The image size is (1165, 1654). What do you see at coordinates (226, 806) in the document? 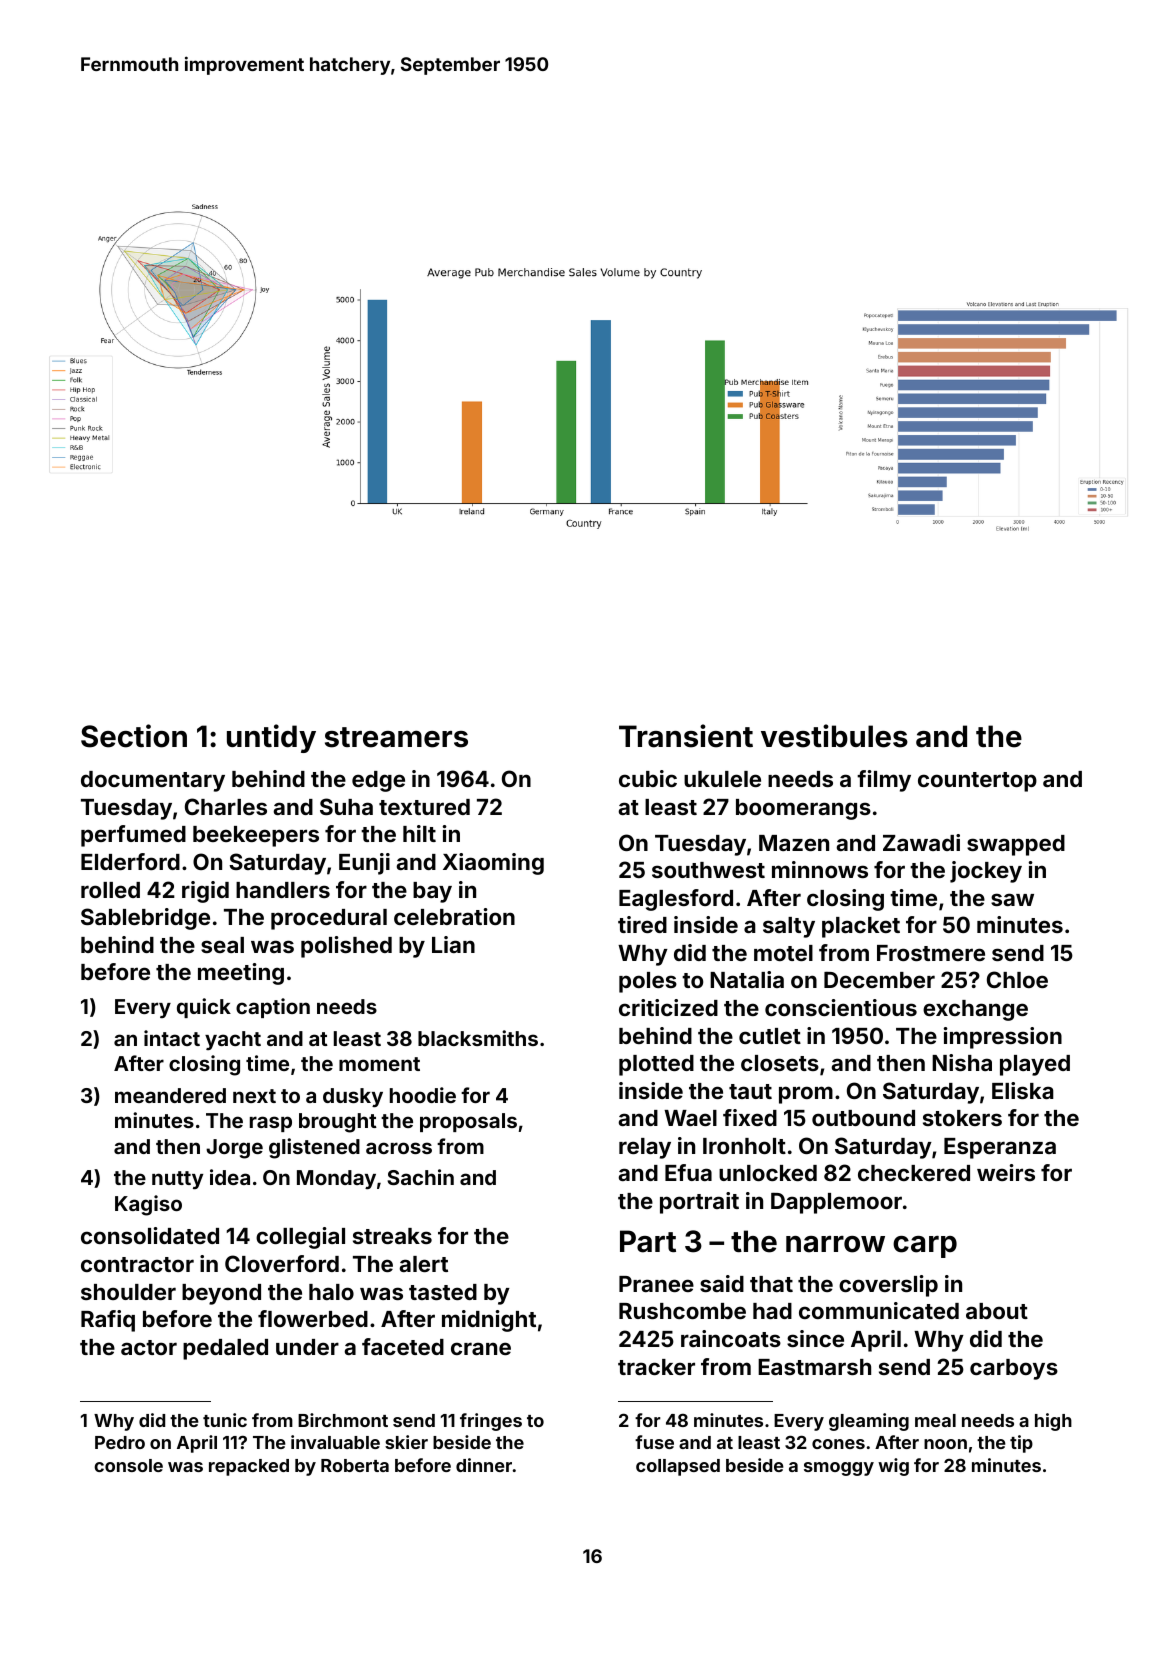
I see `Charles` at bounding box center [226, 806].
